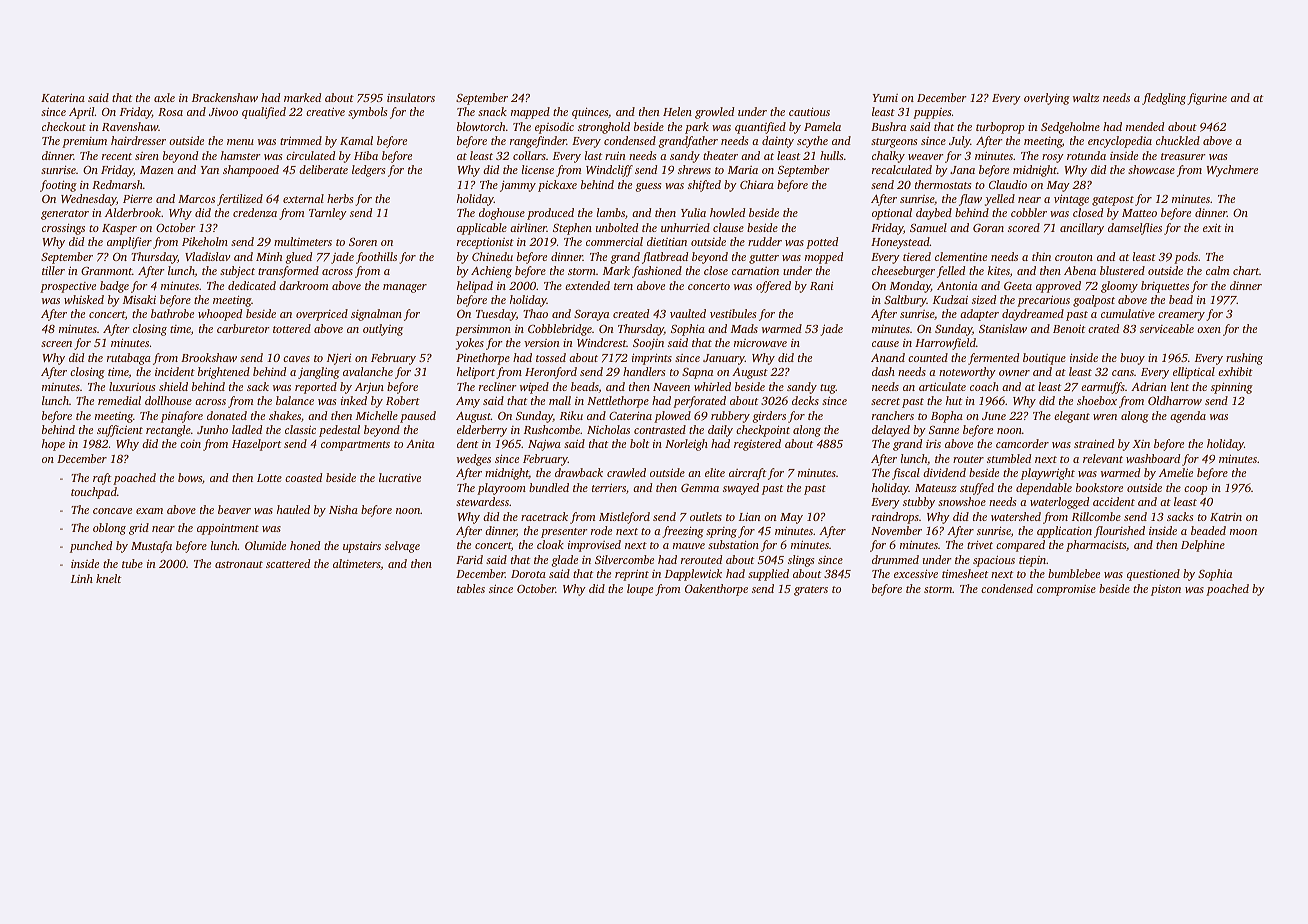 The width and height of the image is (1308, 924). I want to click on credenza, so click(255, 212).
